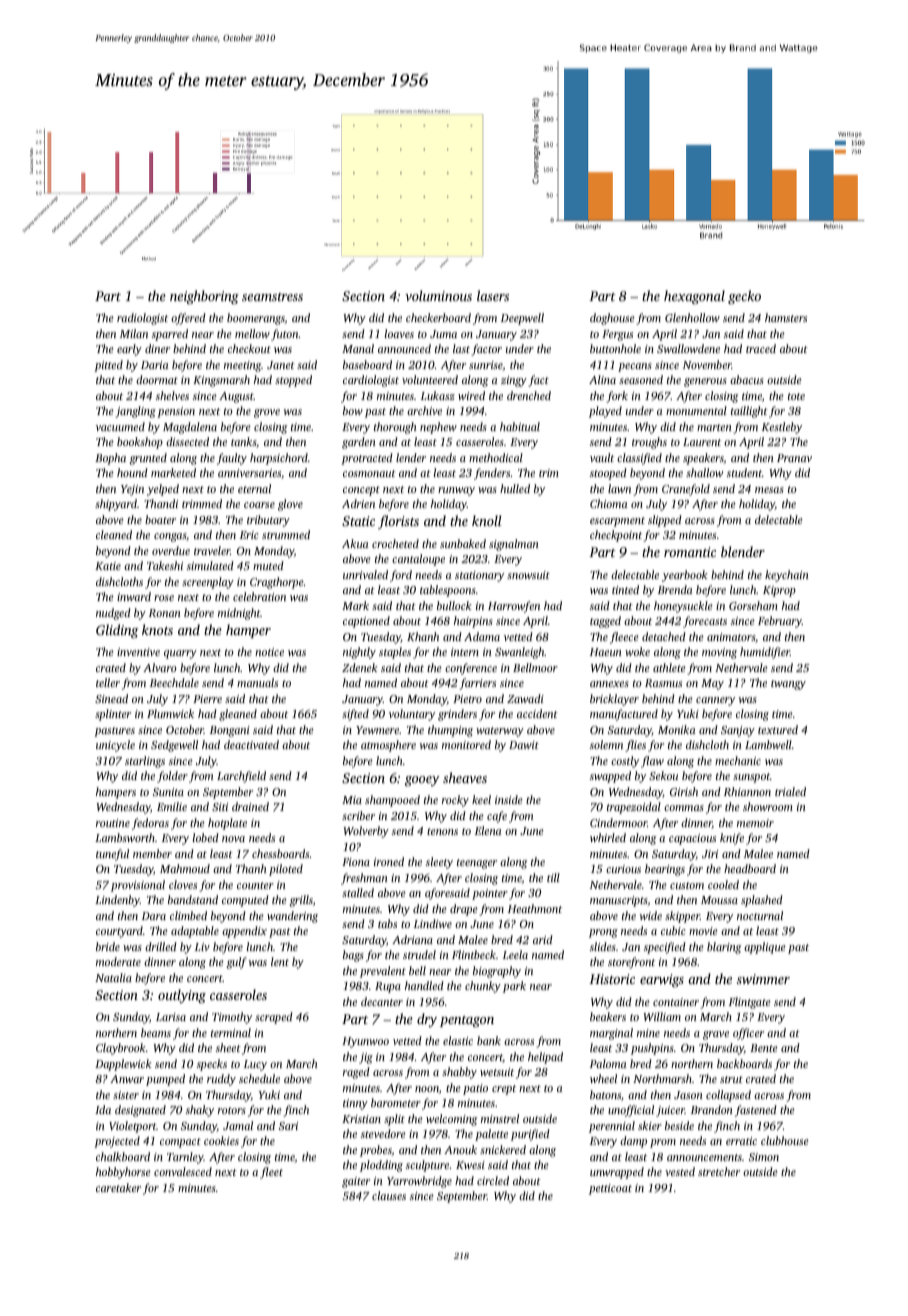 This image has width=908, height=1316. I want to click on petticoat, so click(610, 1189).
